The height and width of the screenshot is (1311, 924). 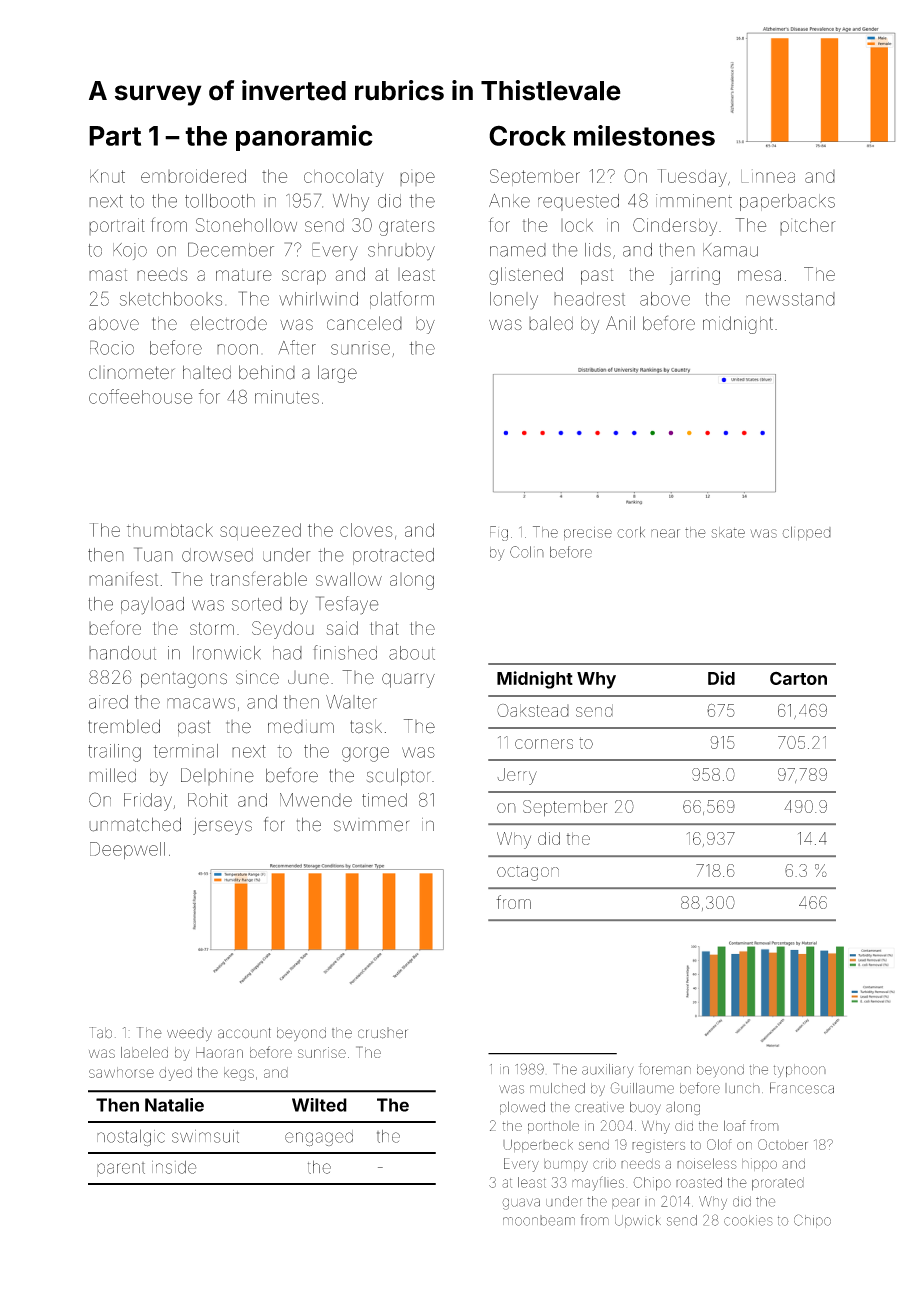 What do you see at coordinates (728, 532) in the screenshot?
I see `skate` at bounding box center [728, 532].
